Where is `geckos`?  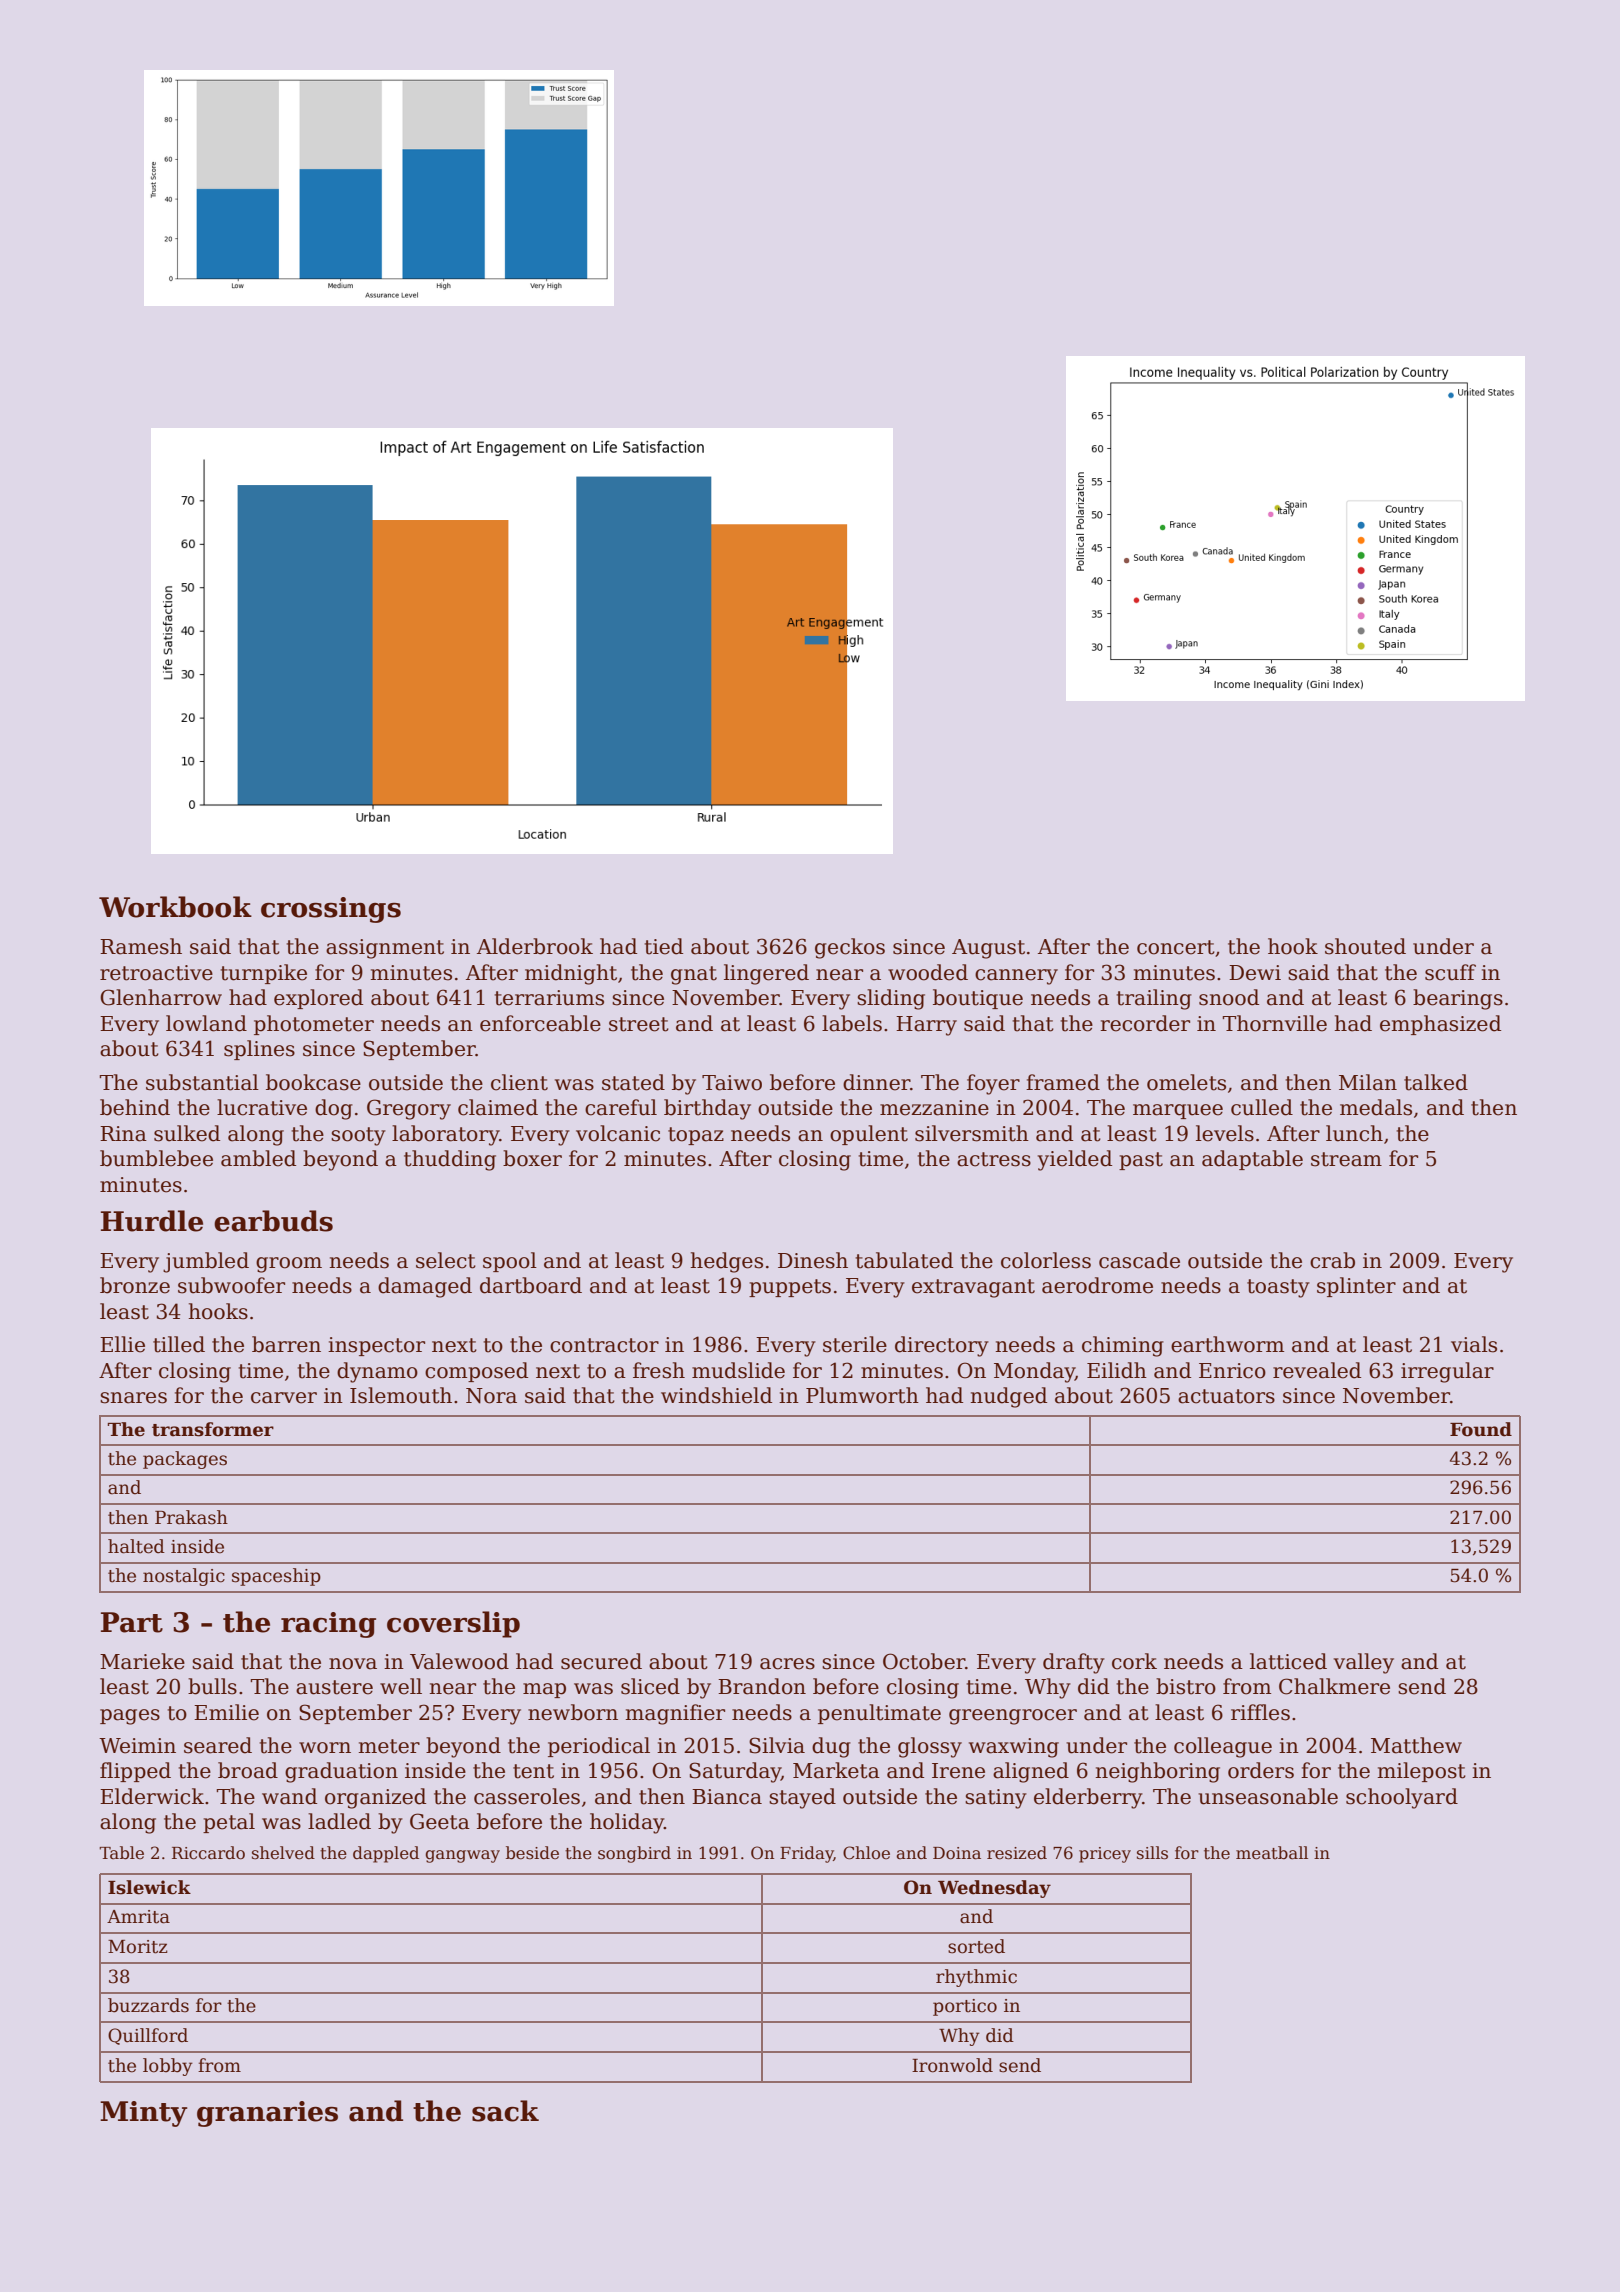 geckos is located at coordinates (850, 948).
